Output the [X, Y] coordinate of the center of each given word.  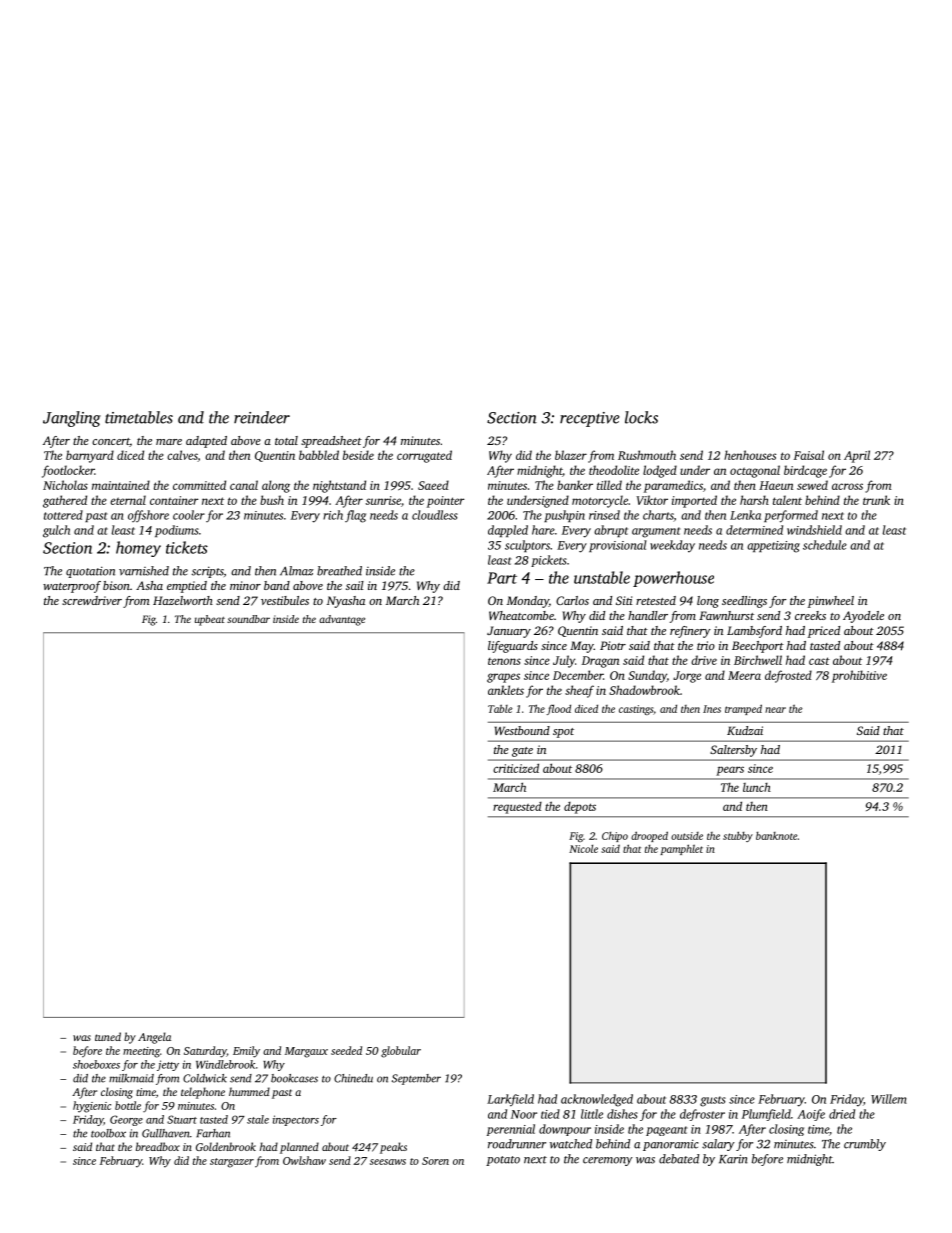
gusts [713, 1101]
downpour [565, 1130]
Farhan [213, 1133]
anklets [506, 690]
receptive [589, 419]
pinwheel [831, 602]
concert [111, 442]
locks [641, 417]
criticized [516, 768]
